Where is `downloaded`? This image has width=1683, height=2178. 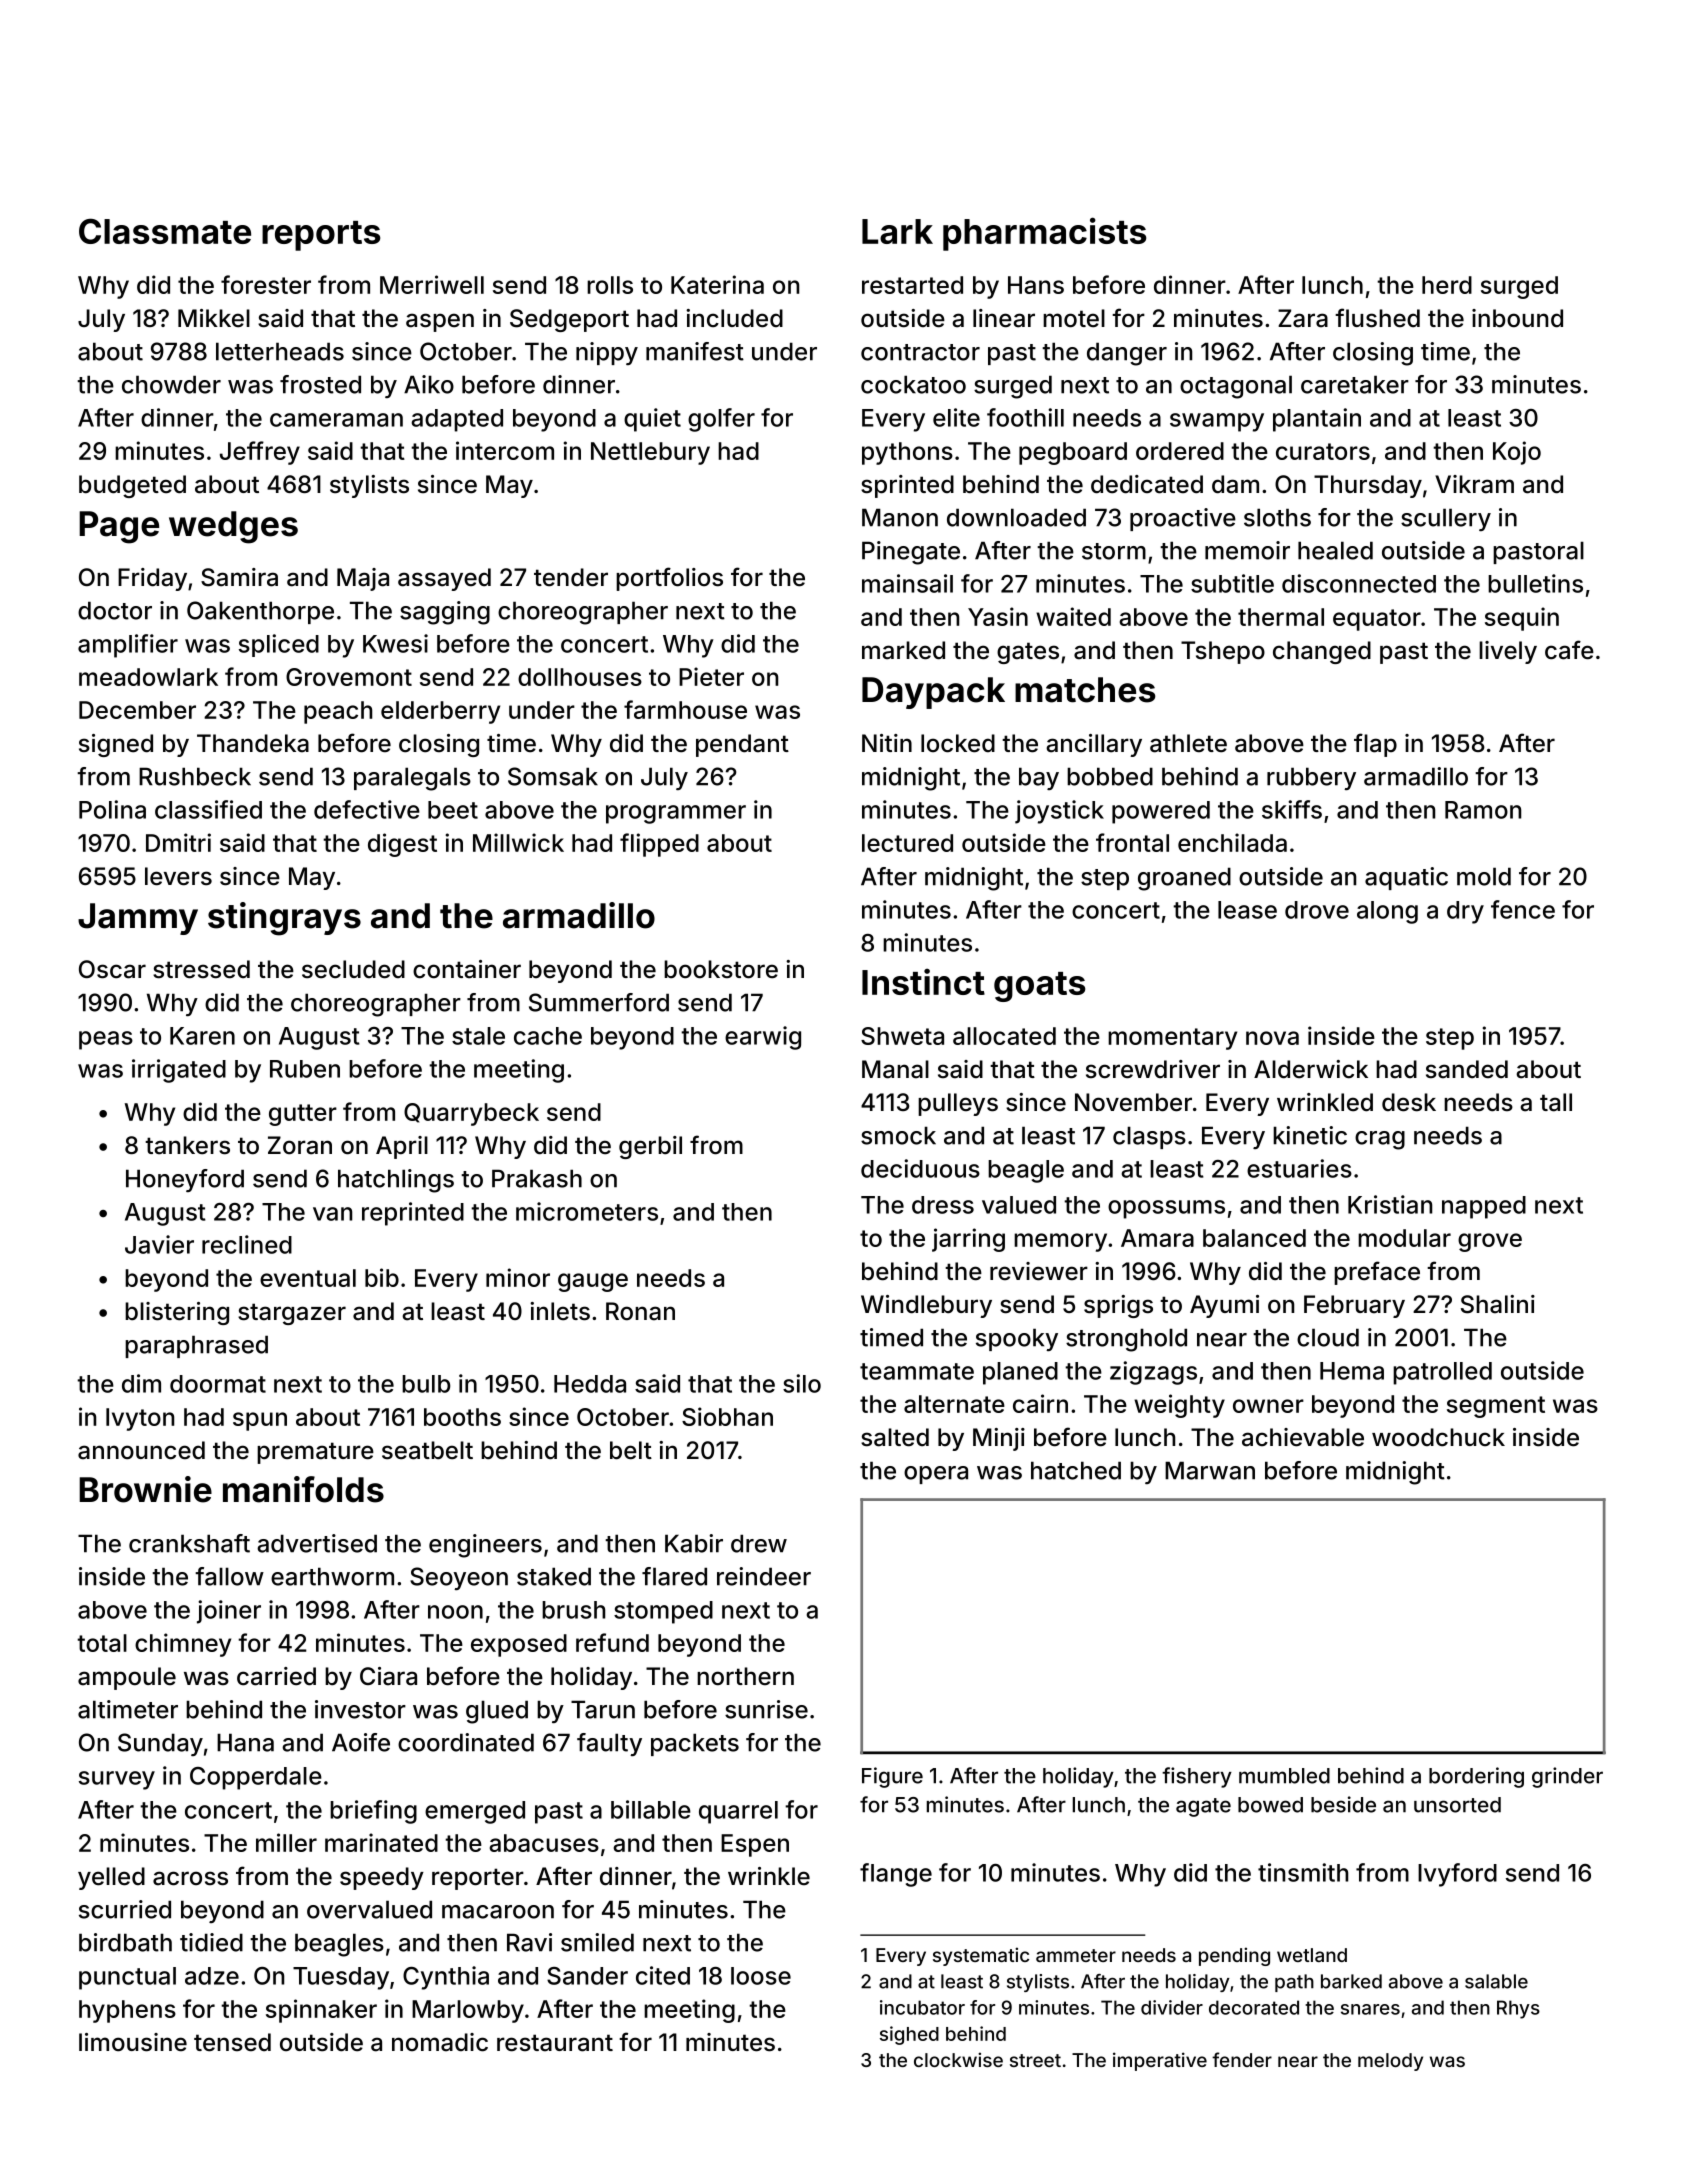
downloaded is located at coordinates (1016, 517).
